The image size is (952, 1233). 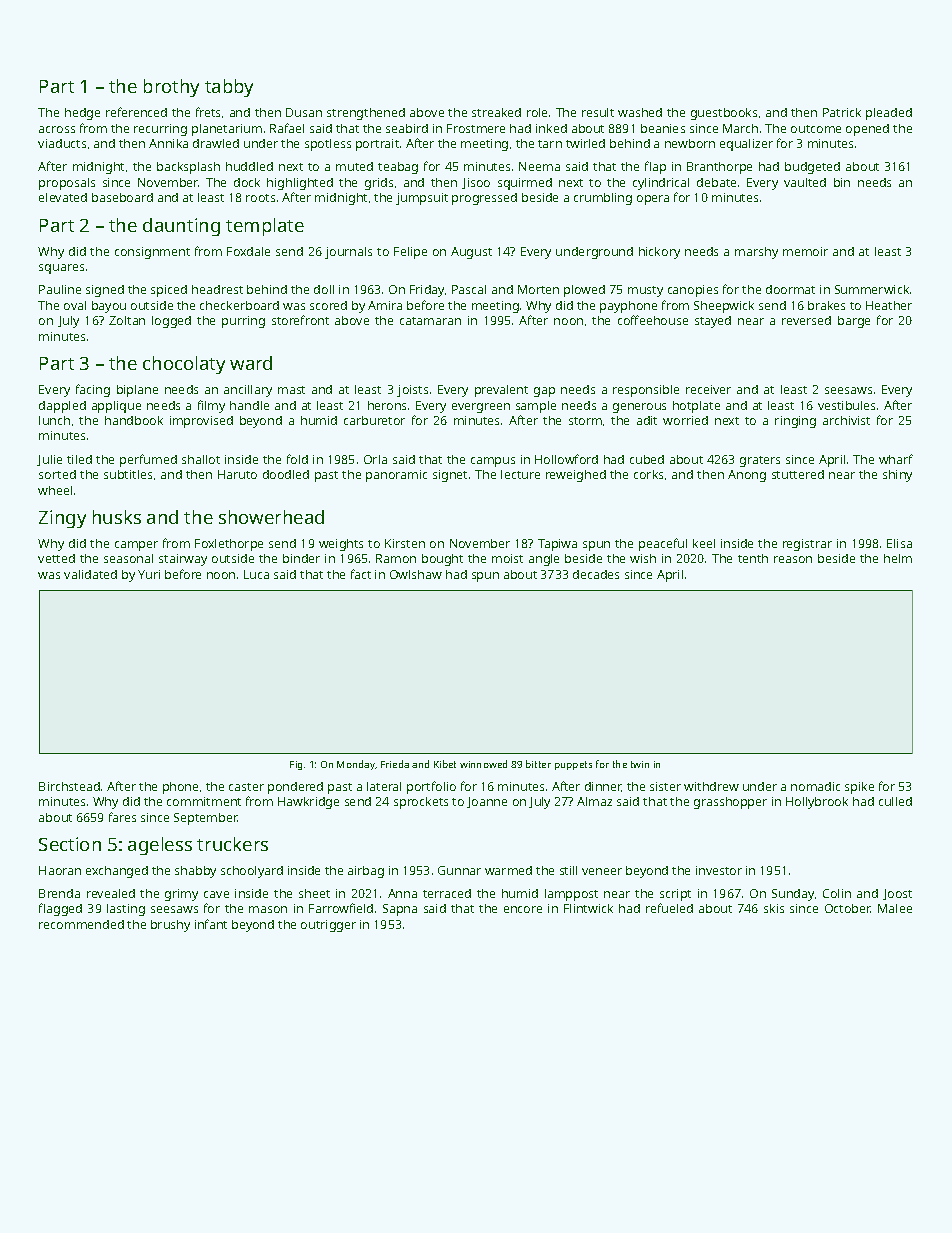 I want to click on baseboard, so click(x=122, y=197).
